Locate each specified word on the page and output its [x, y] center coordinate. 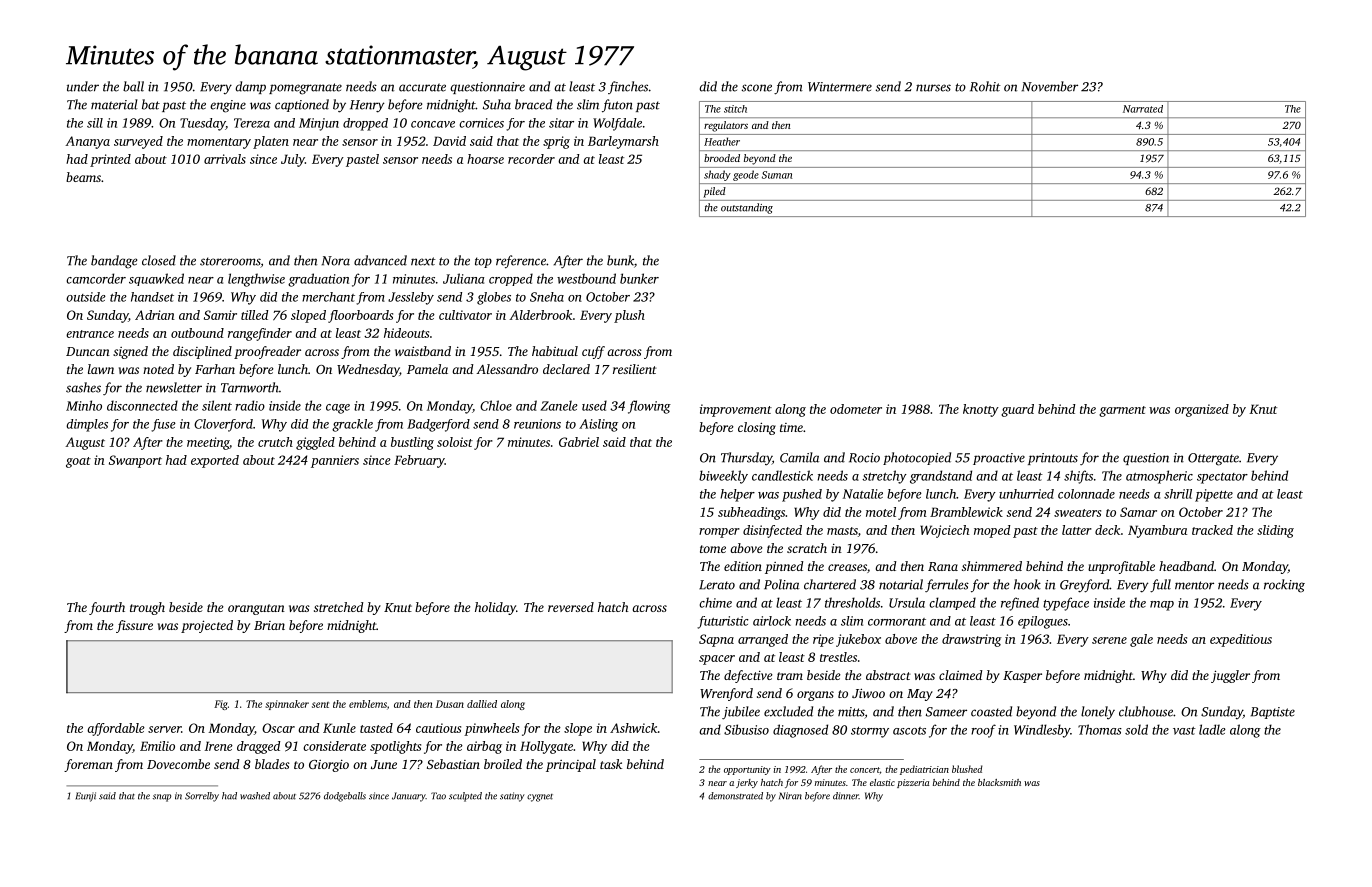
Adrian [155, 315]
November [1050, 86]
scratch [807, 548]
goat [78, 462]
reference [521, 262]
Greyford [1085, 586]
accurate [422, 87]
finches [628, 87]
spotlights [395, 747]
